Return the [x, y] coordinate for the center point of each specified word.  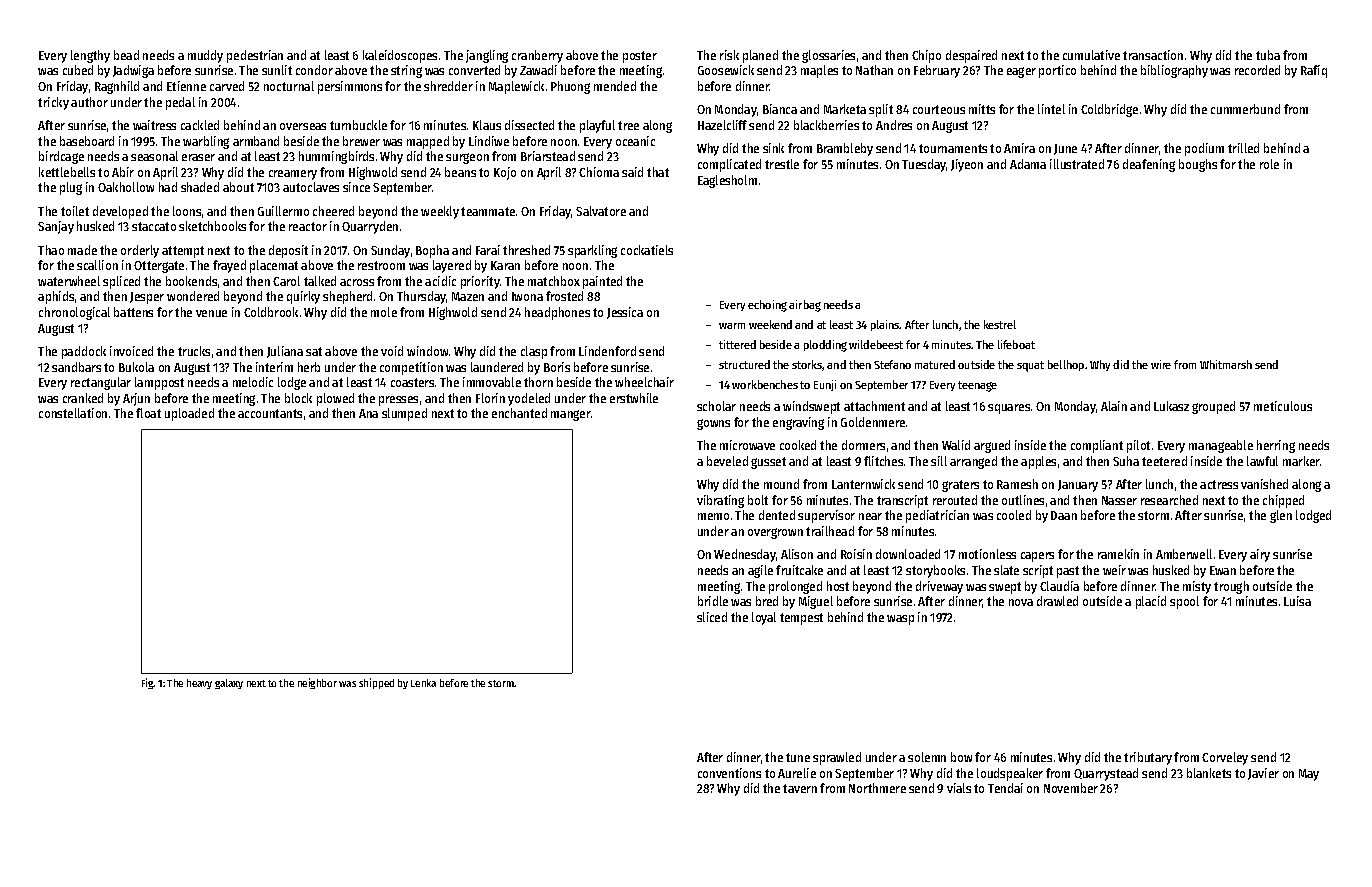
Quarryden [370, 227]
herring [1276, 446]
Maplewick [516, 87]
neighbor [317, 683]
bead [126, 55]
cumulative [1091, 55]
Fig [148, 683]
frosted [564, 296]
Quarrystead [1106, 774]
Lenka [423, 683]
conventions [729, 773]
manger [571, 415]
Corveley [1225, 758]
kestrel [1000, 324]
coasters [412, 382]
